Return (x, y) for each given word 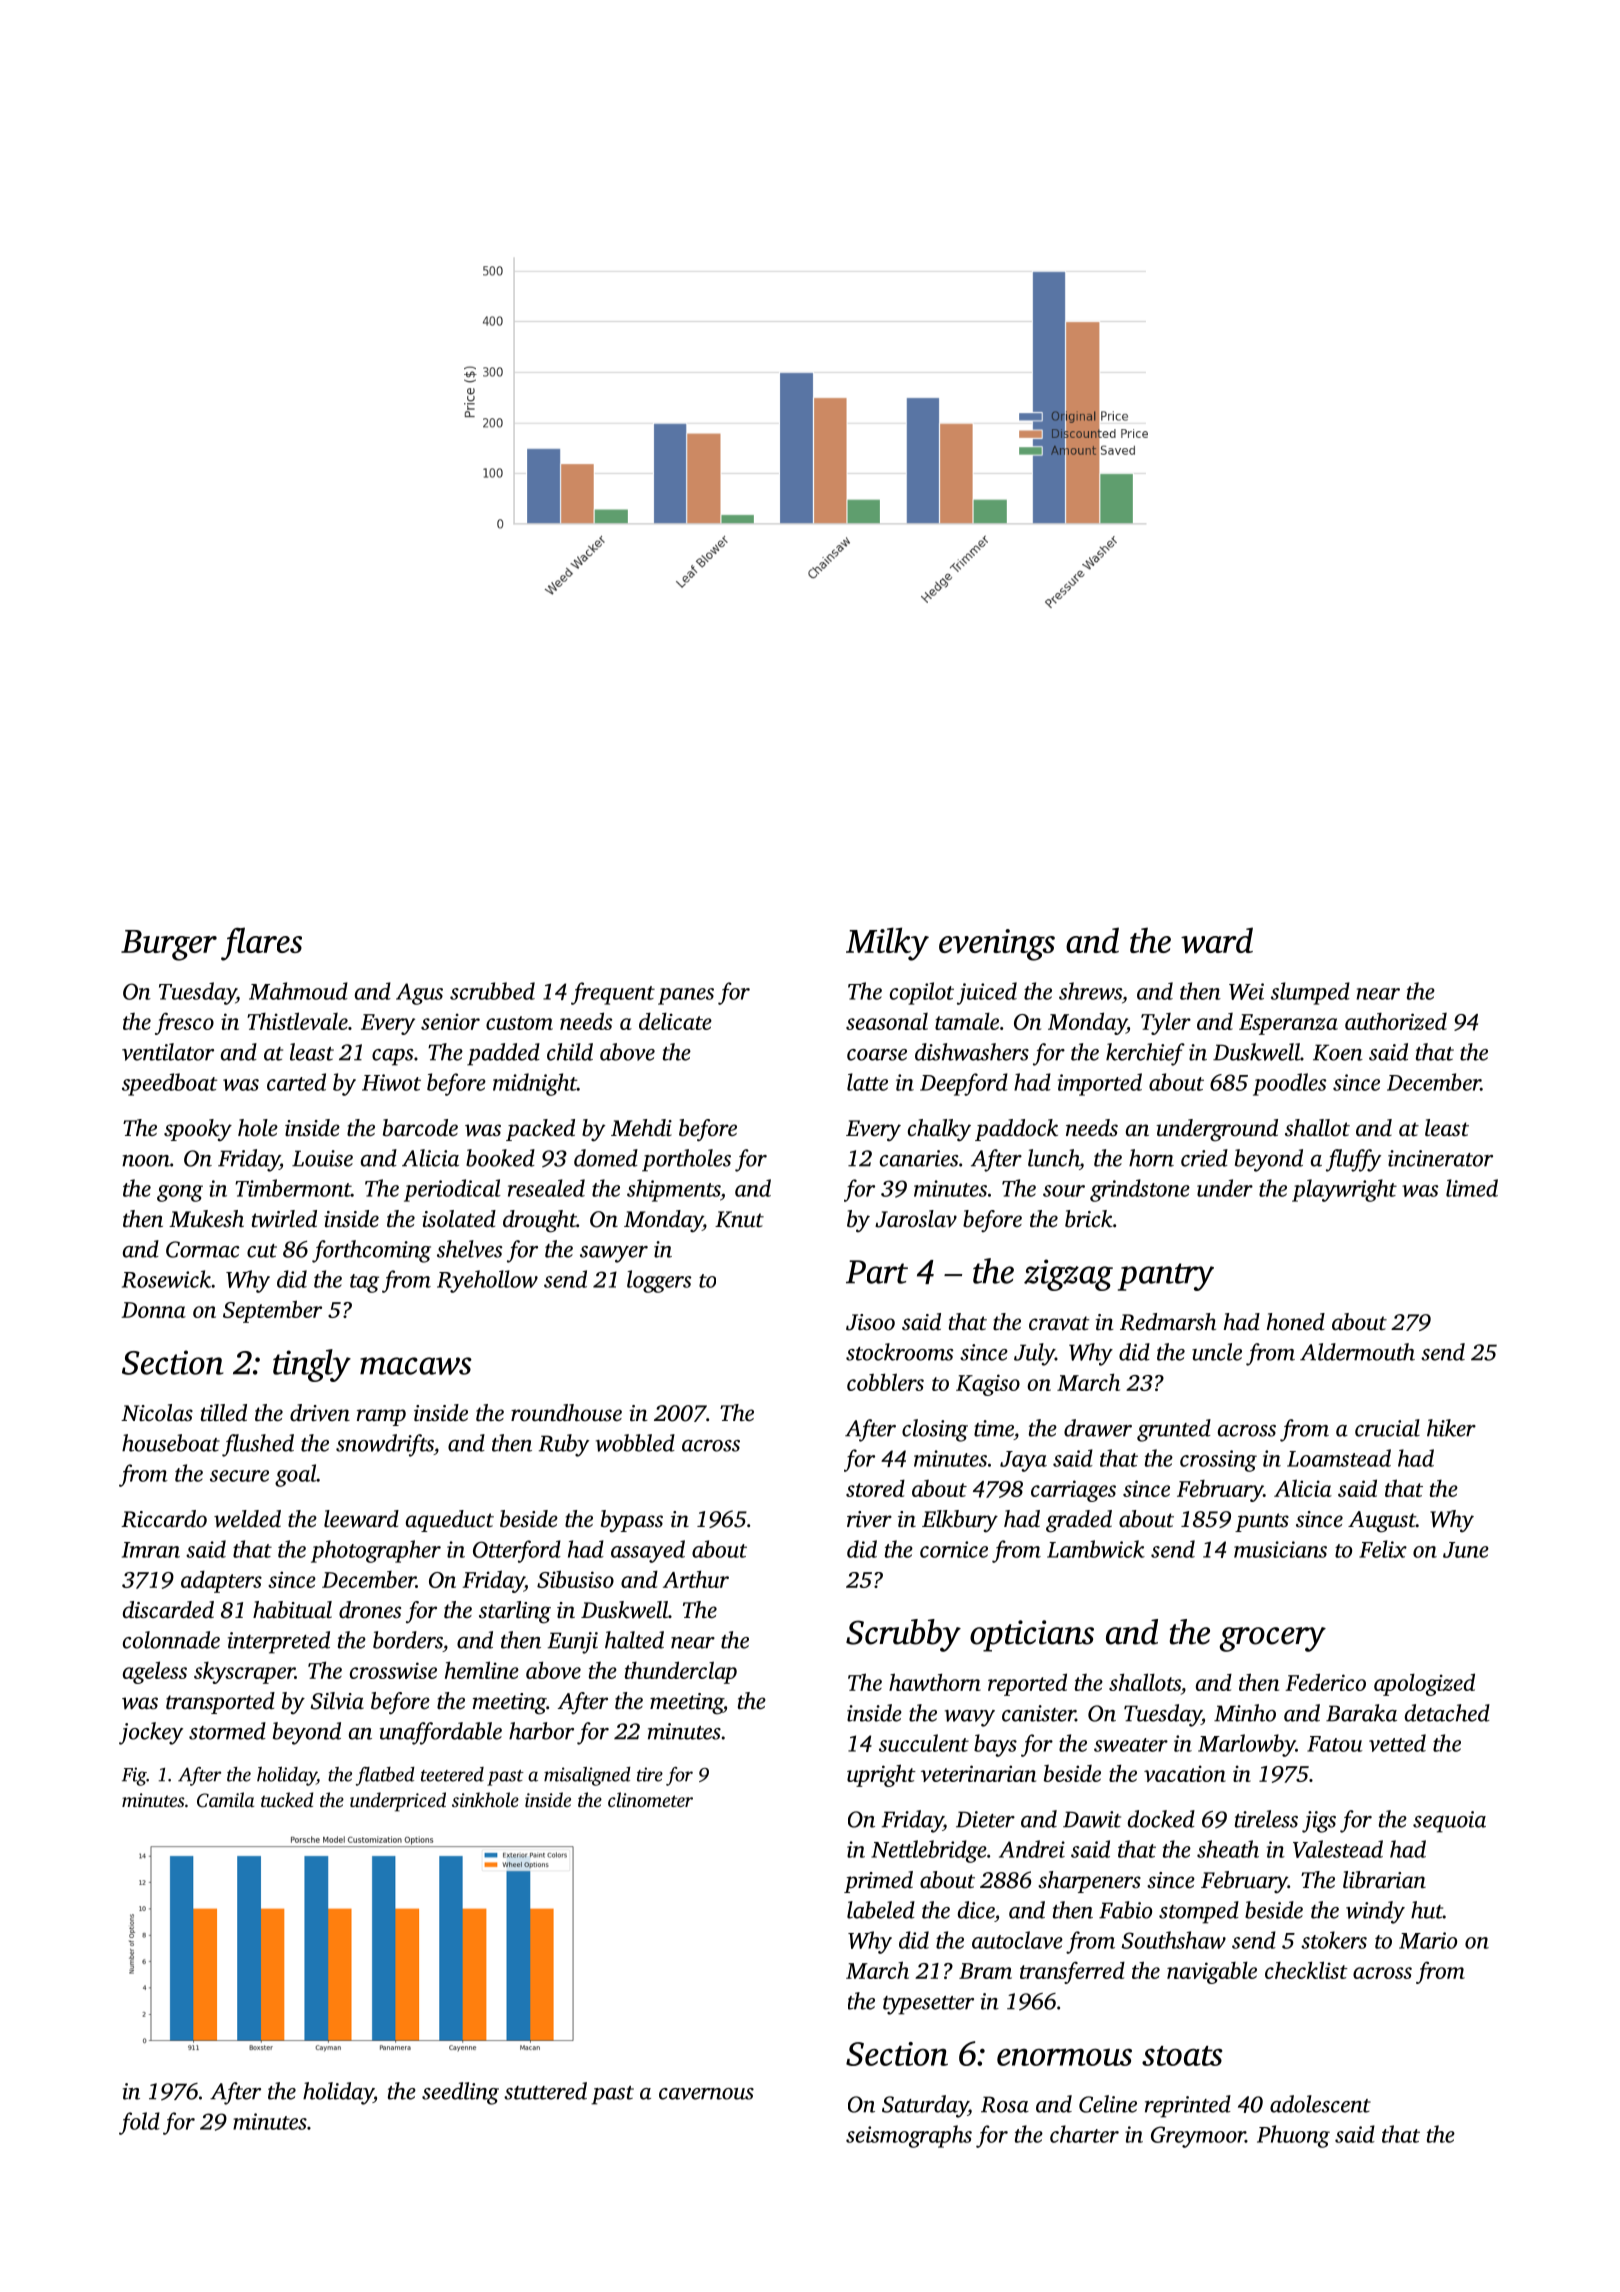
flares (261, 944)
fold (139, 2123)
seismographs (909, 2136)
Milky (887, 944)
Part (877, 1272)
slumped (1310, 993)
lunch (1053, 1158)
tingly (312, 1365)
